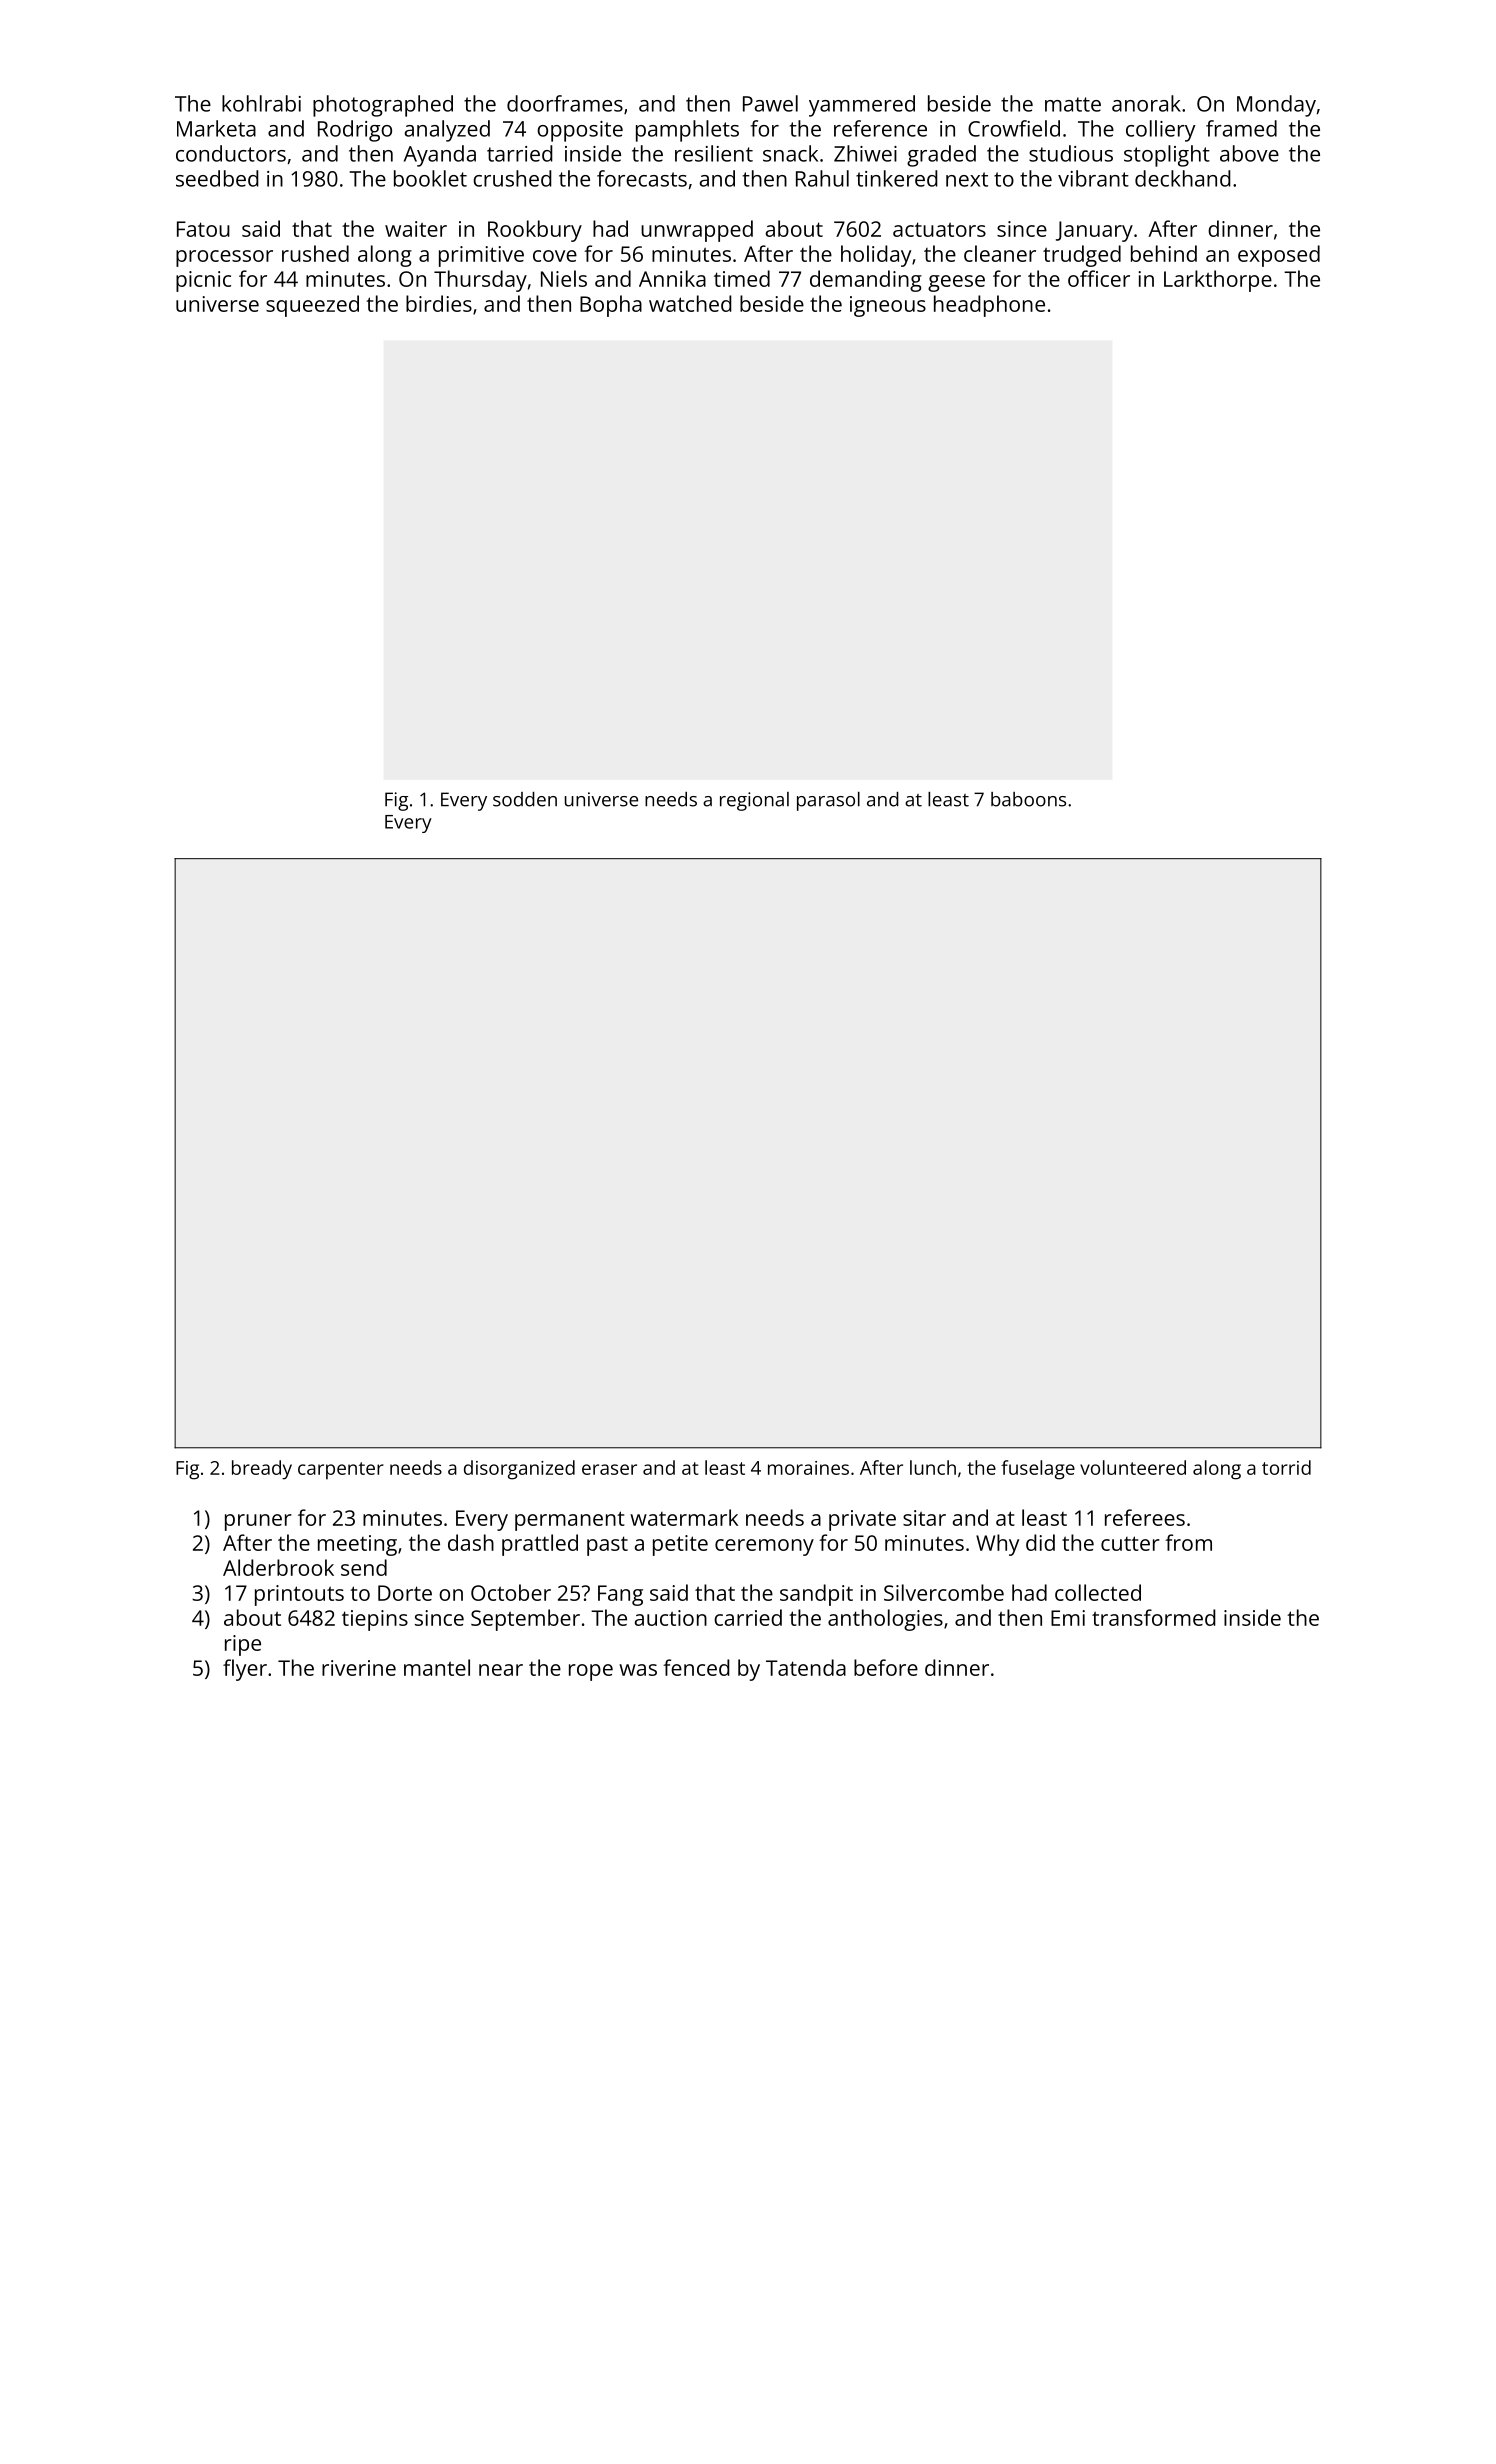 The image size is (1496, 2464). Describe the element at coordinates (439, 303) in the screenshot. I see `birdies` at that location.
